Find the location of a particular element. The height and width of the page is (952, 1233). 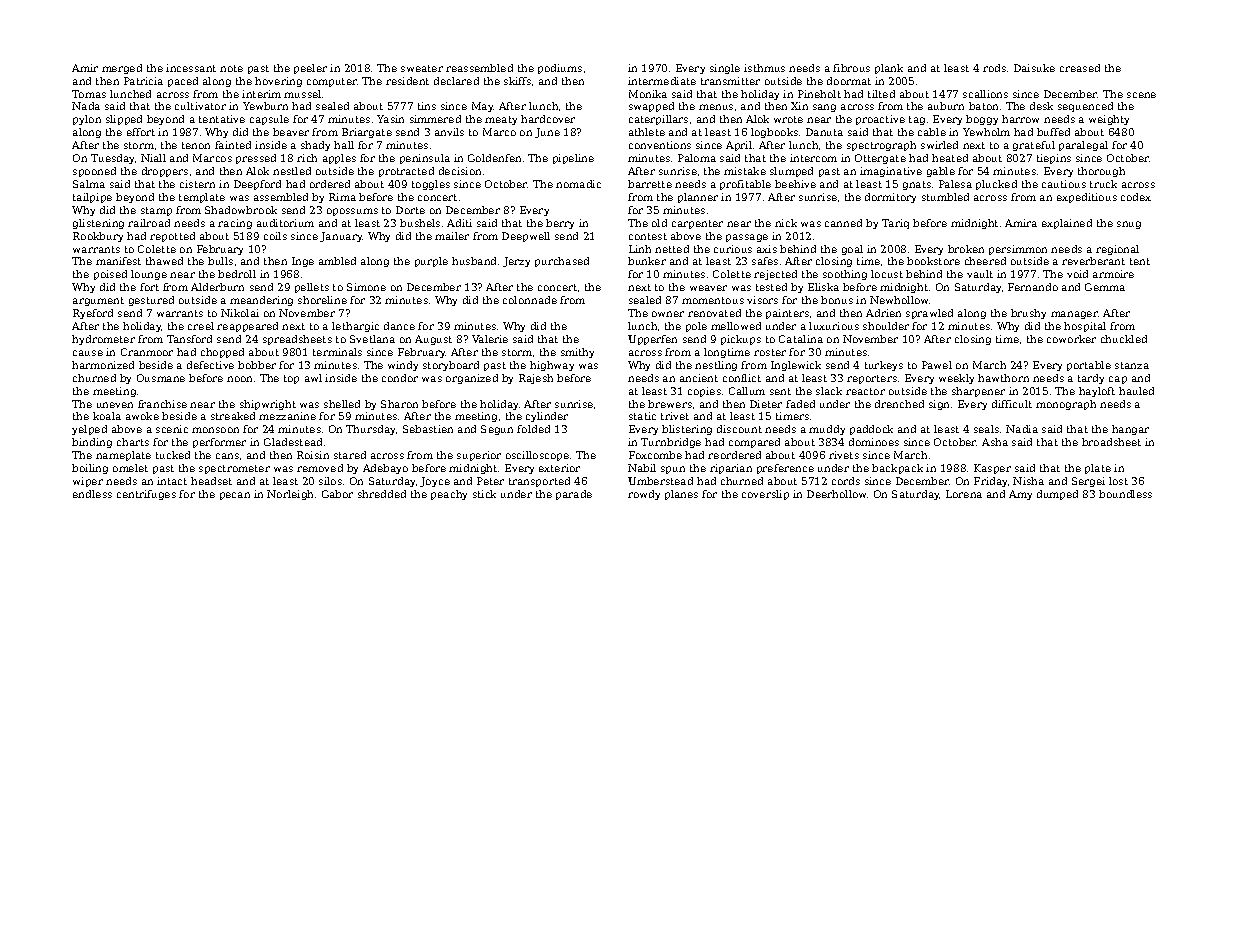

coils is located at coordinates (275, 236).
